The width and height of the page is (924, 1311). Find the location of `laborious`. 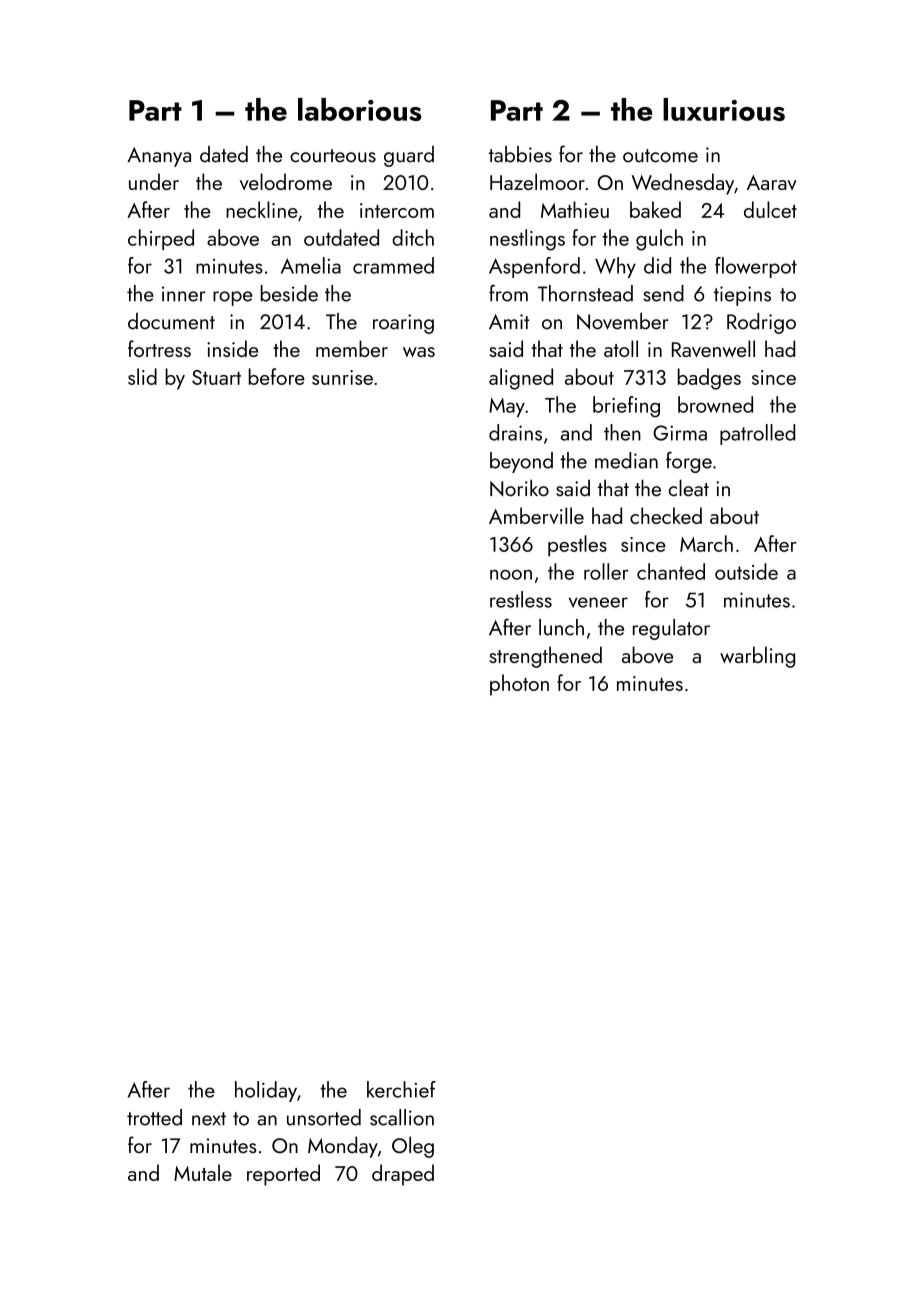

laborious is located at coordinates (359, 109).
